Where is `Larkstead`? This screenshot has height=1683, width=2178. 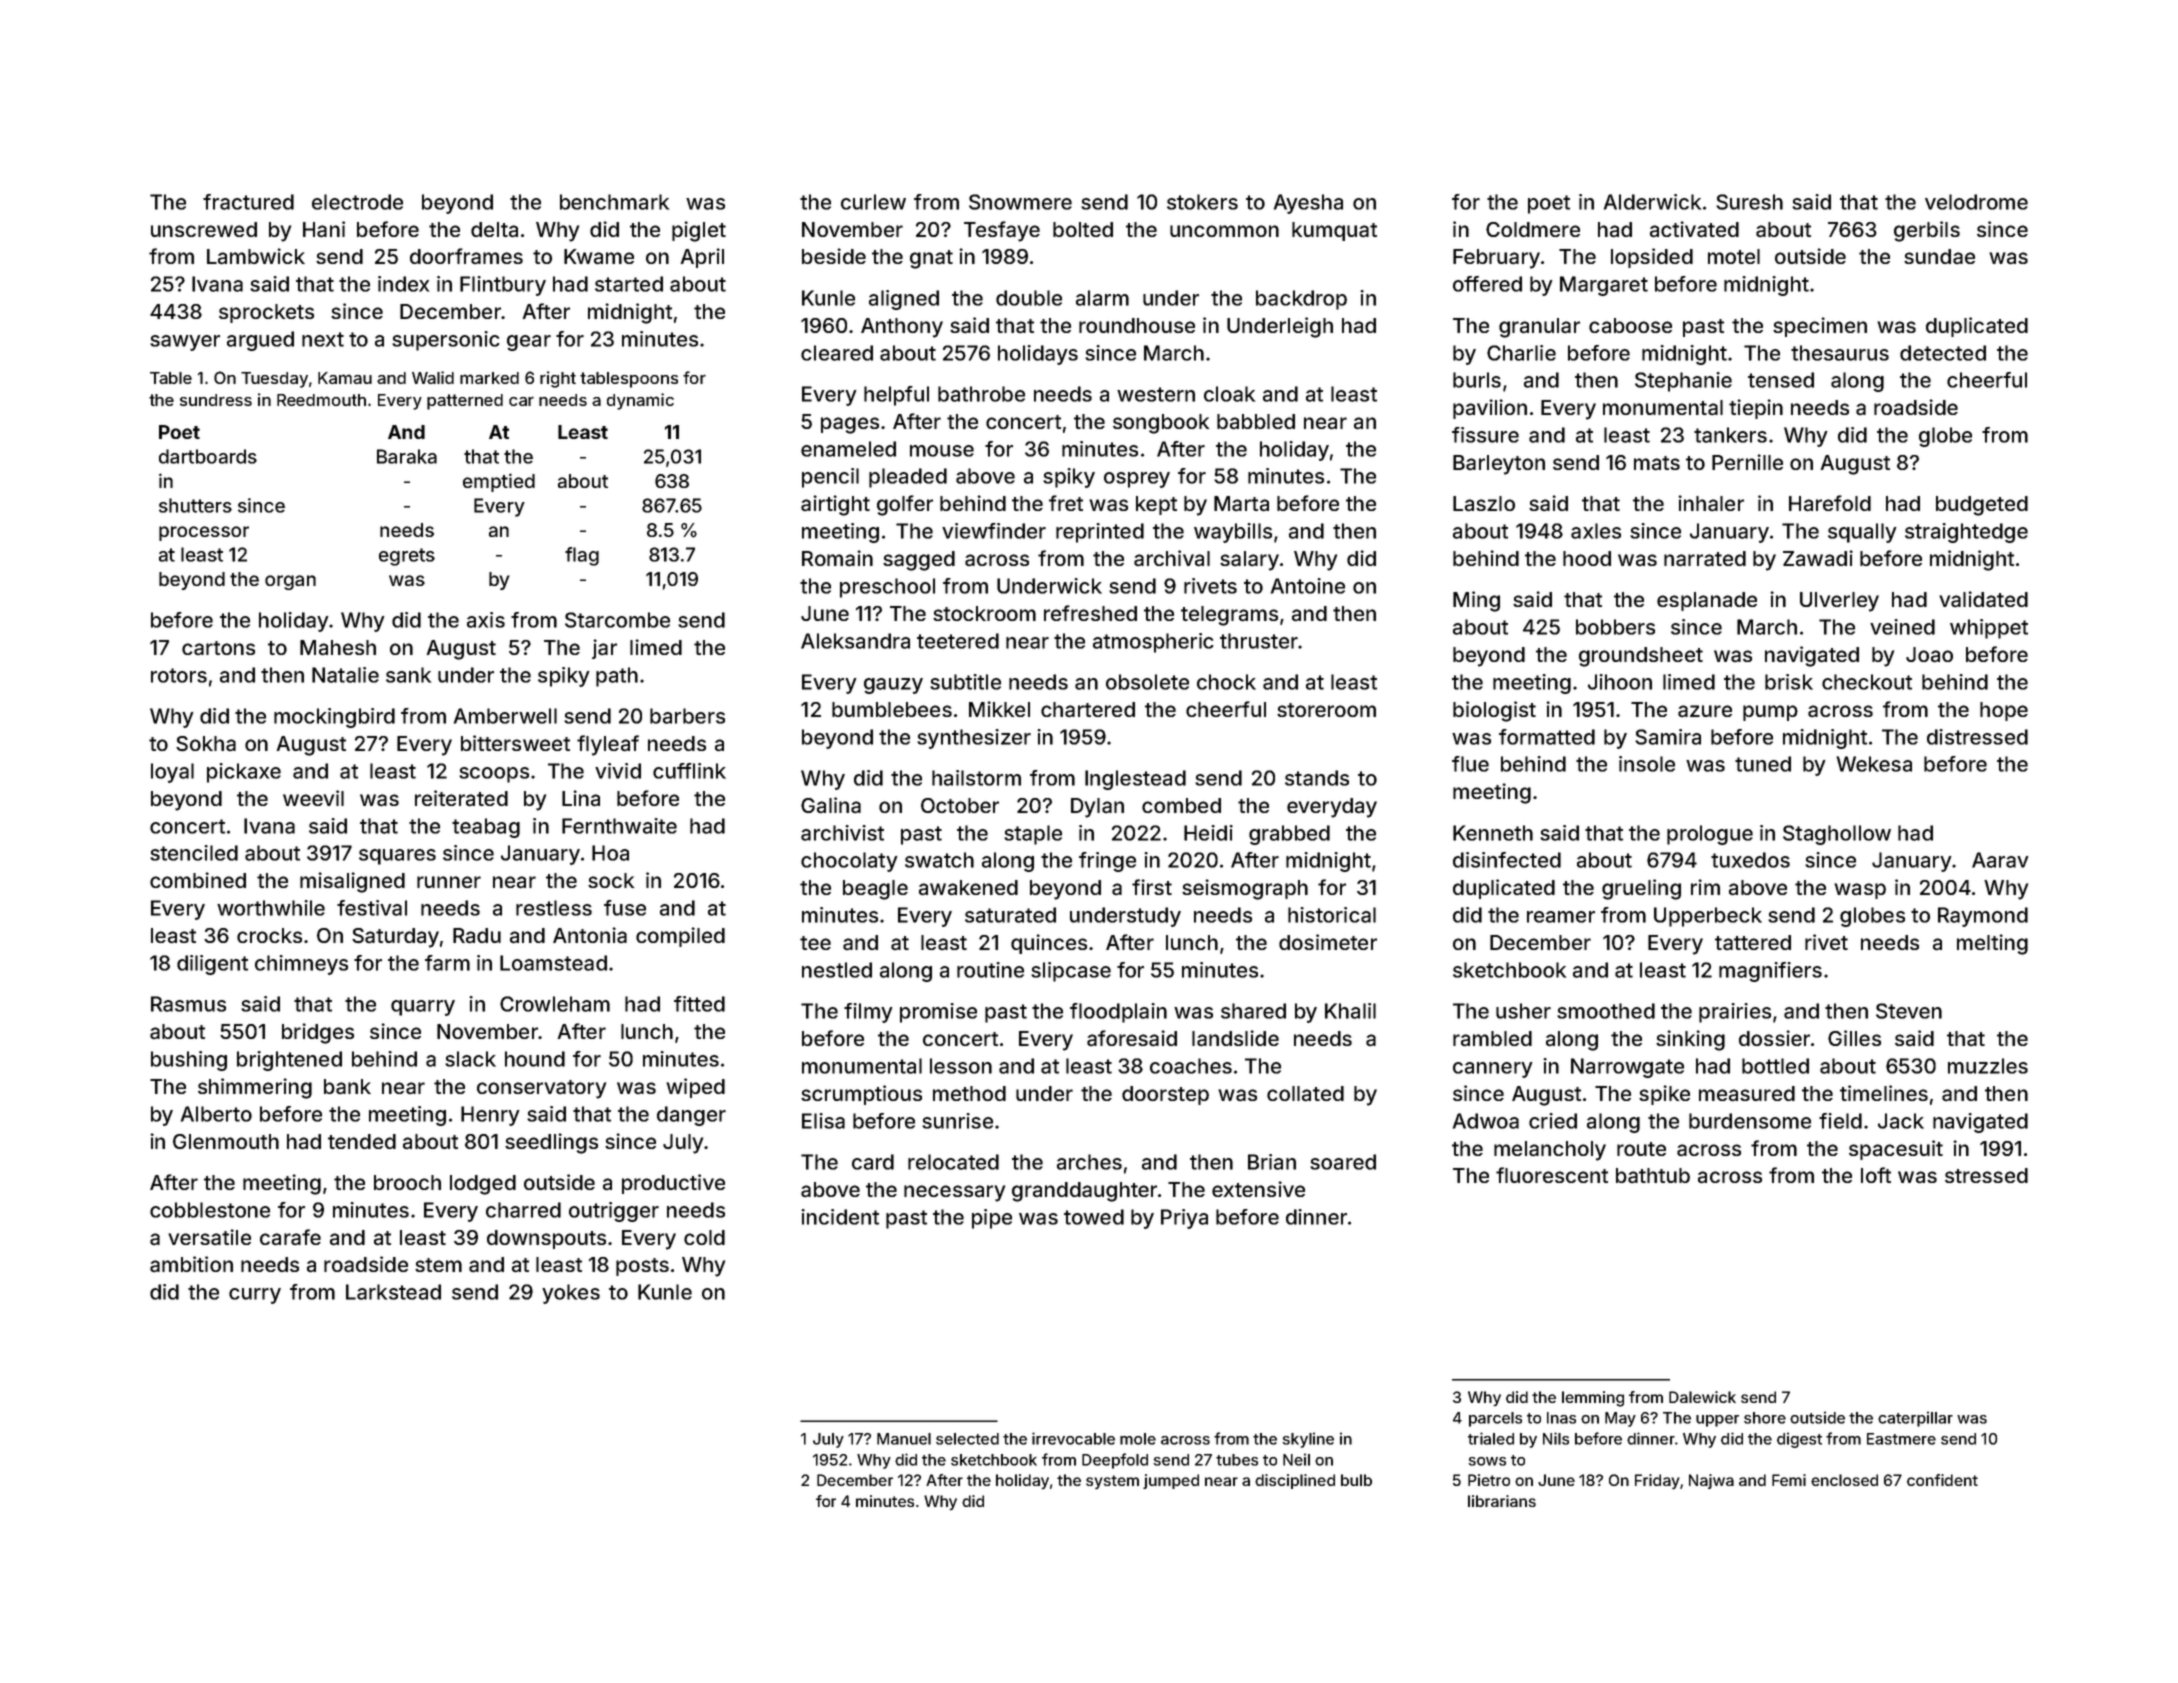 Larkstead is located at coordinates (393, 1292).
